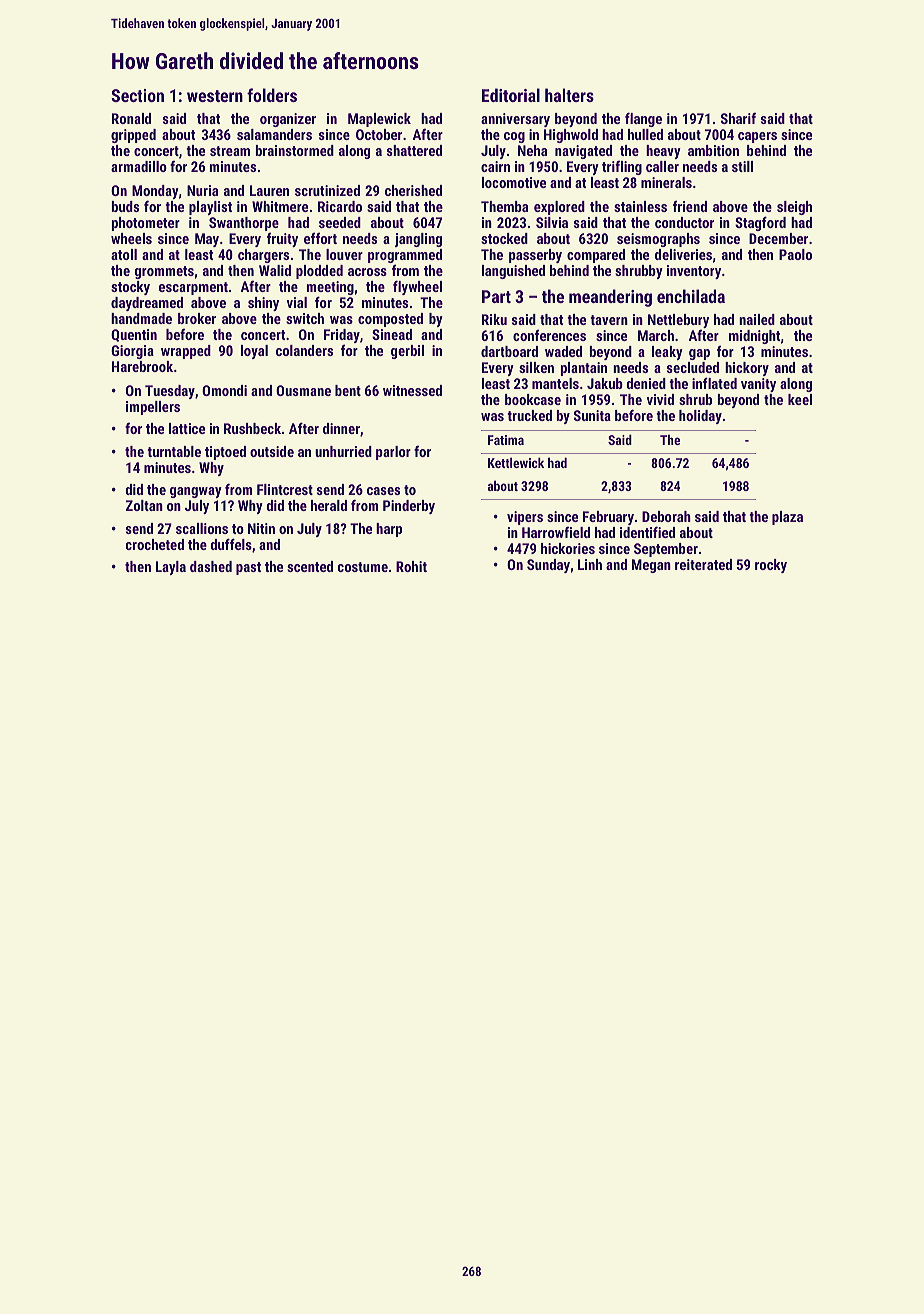  Describe the element at coordinates (535, 256) in the screenshot. I see `passerby` at that location.
